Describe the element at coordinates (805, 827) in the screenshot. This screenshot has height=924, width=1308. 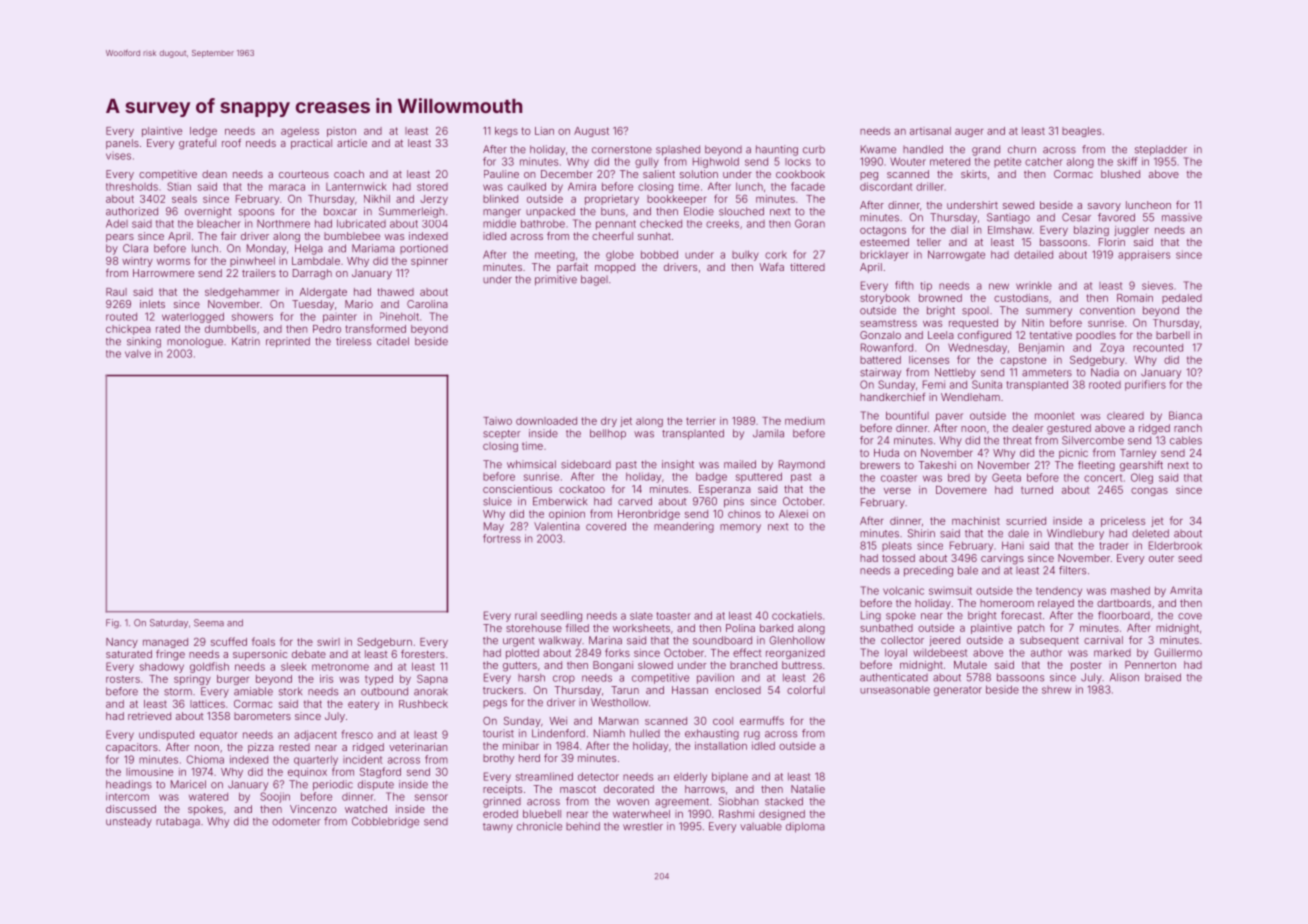
I see `diploma` at that location.
